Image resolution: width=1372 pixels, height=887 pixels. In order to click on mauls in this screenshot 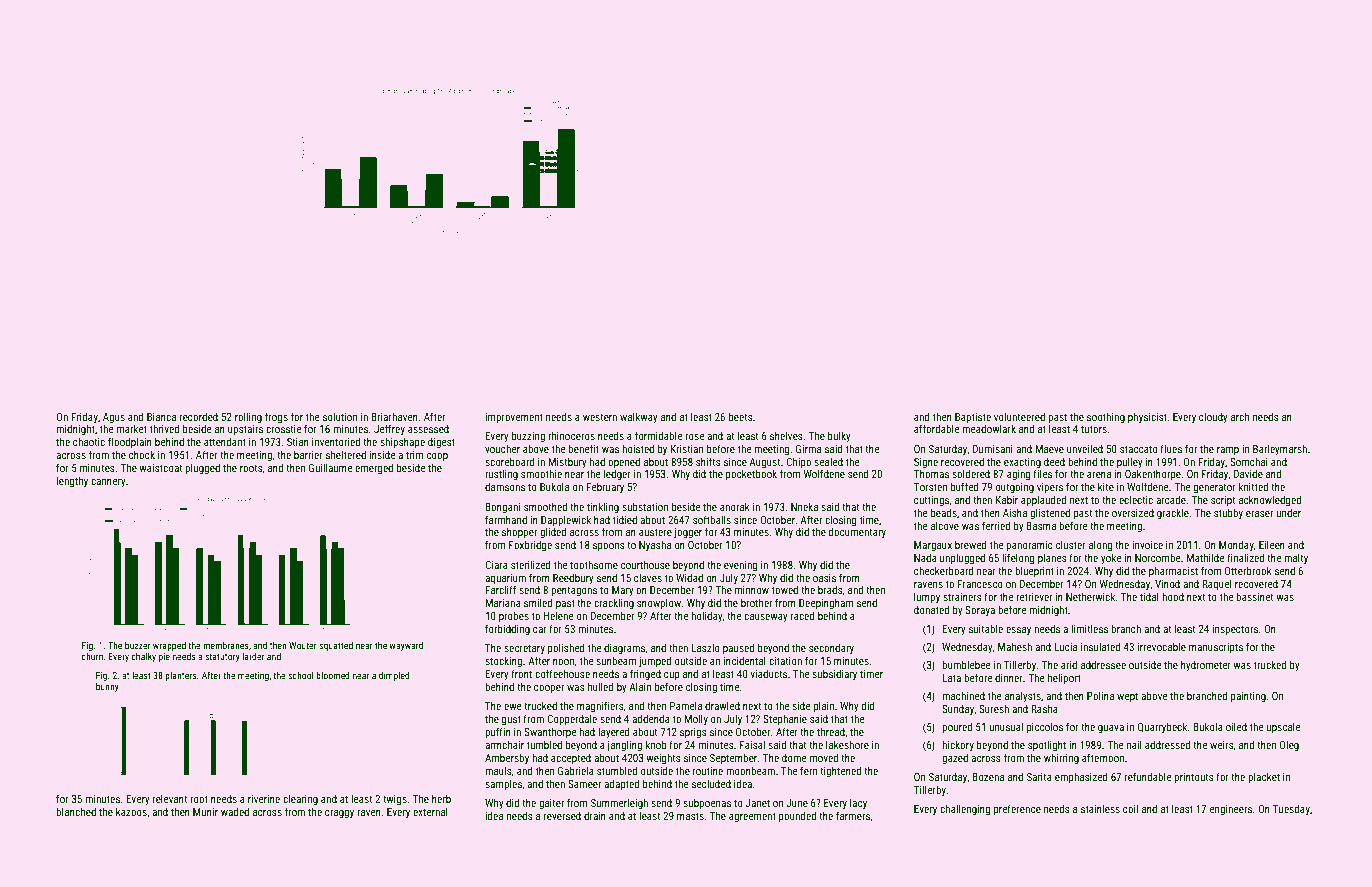, I will do `click(498, 770)`.
